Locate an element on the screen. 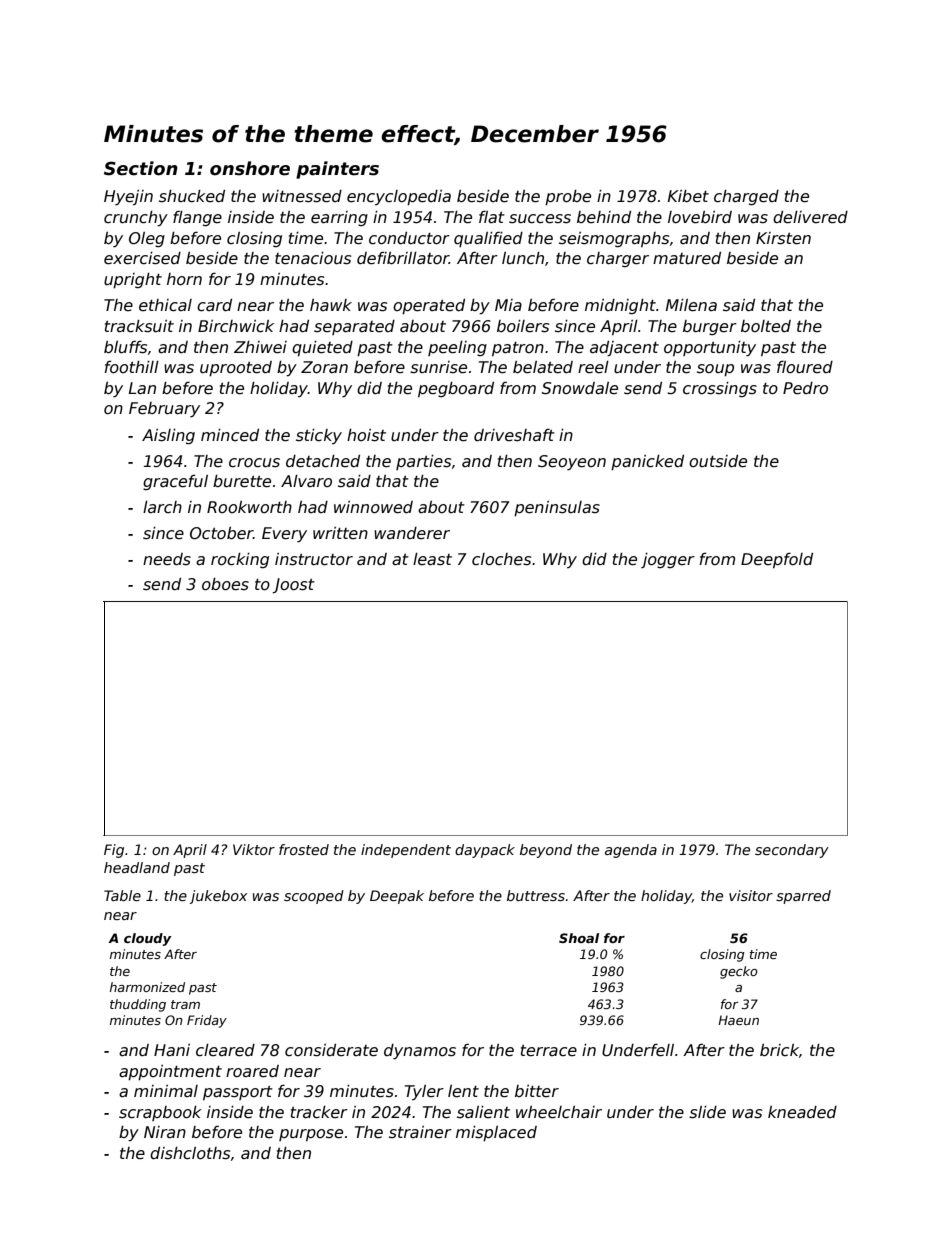  Viktor is located at coordinates (254, 849).
